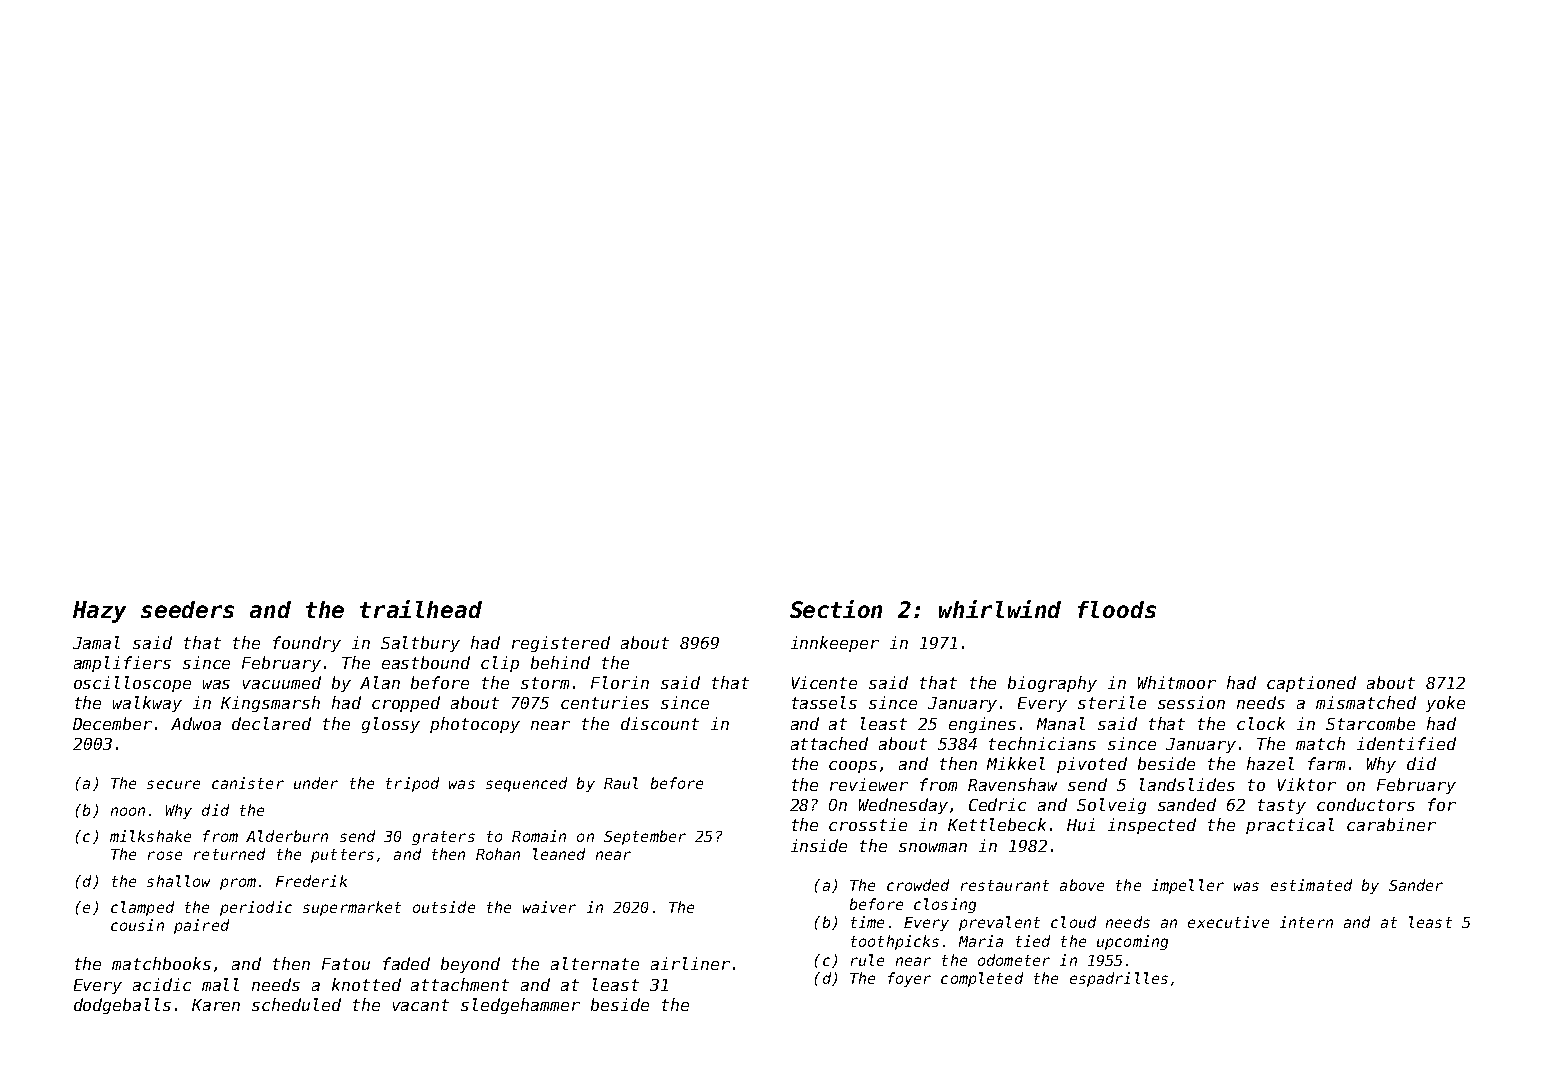  I want to click on Sander, so click(1416, 885).
